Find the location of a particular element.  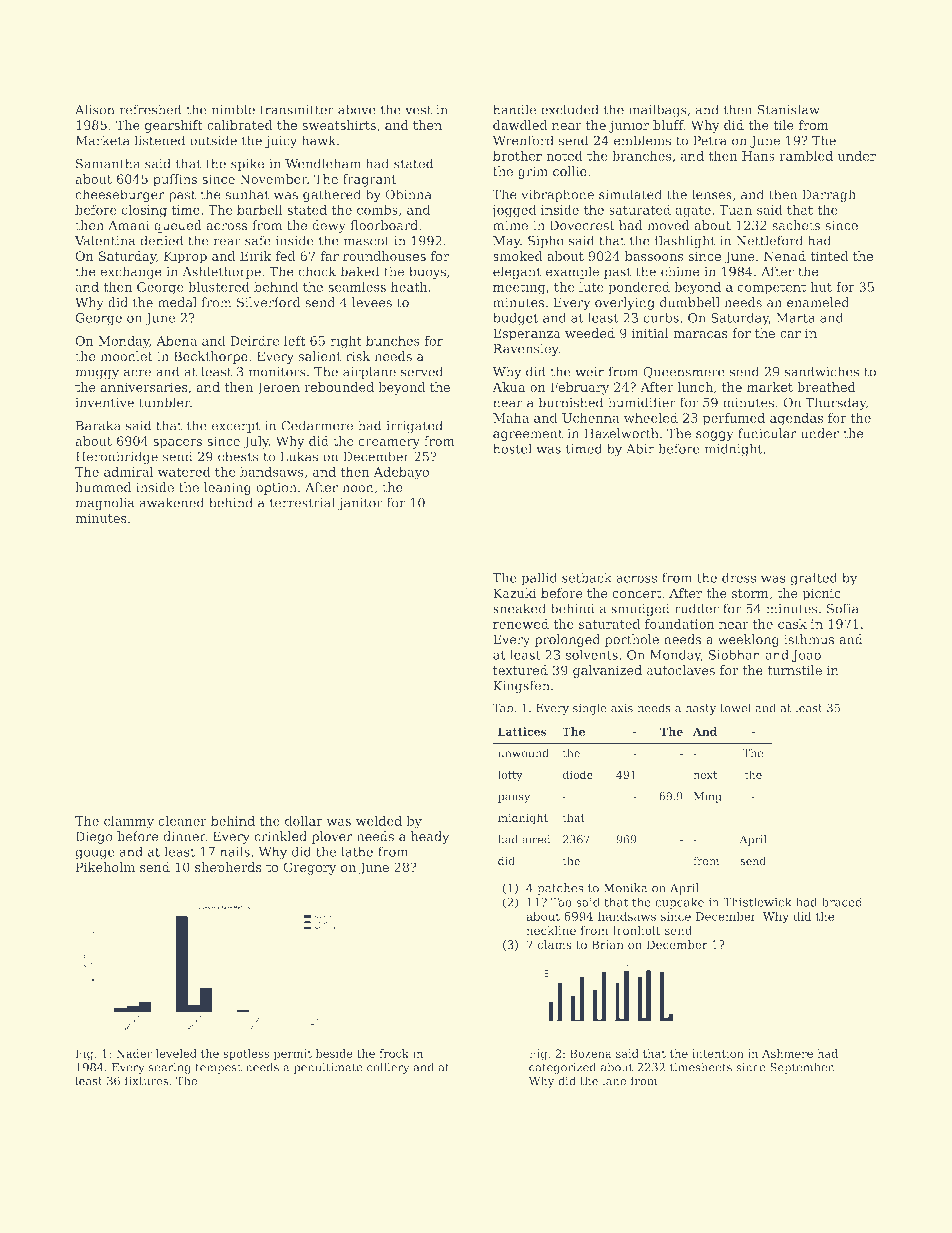

Kingsfen is located at coordinates (521, 687).
